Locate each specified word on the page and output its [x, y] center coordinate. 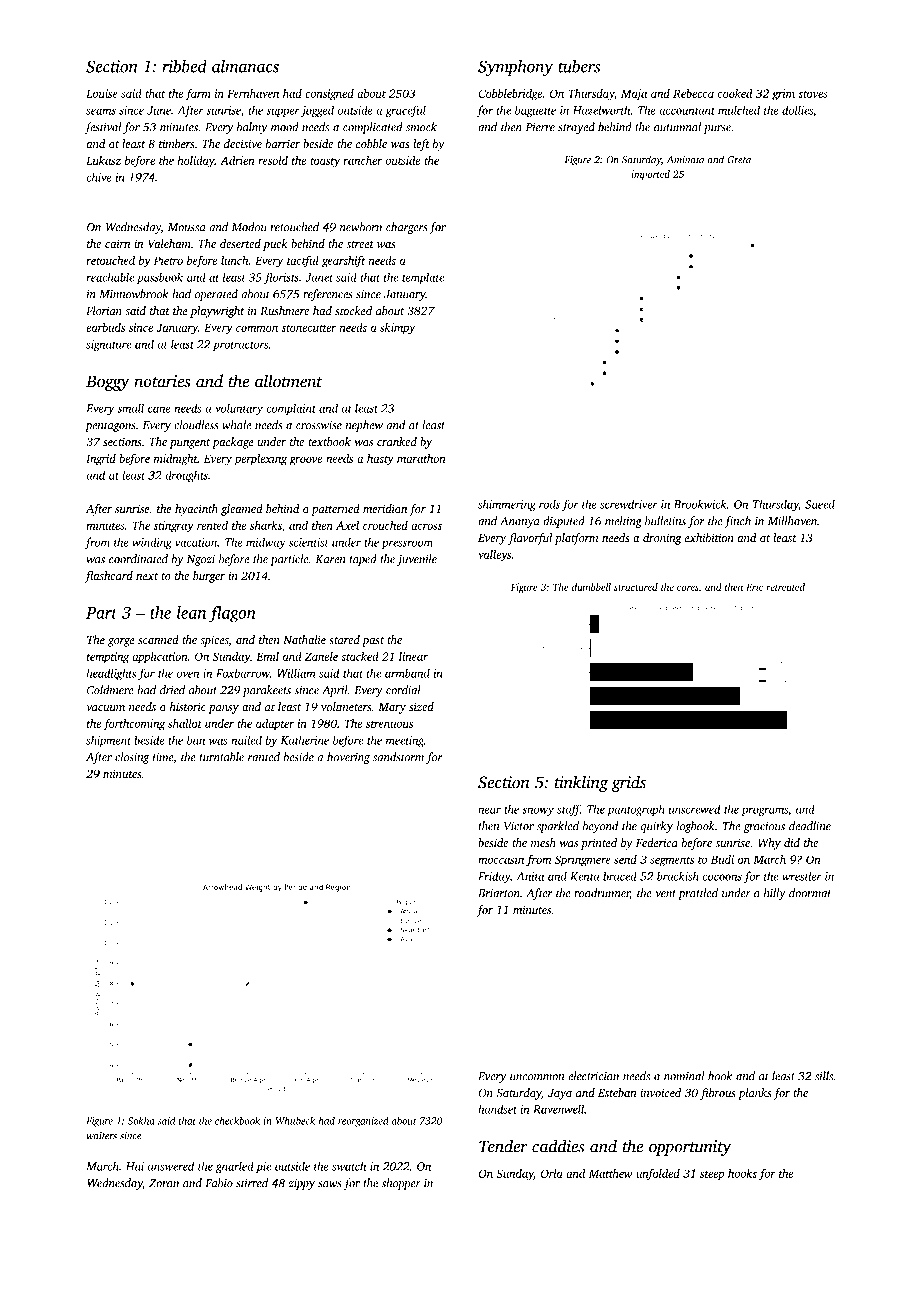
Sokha [141, 1121]
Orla [552, 1173]
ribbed [184, 66]
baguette [535, 111]
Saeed [820, 504]
